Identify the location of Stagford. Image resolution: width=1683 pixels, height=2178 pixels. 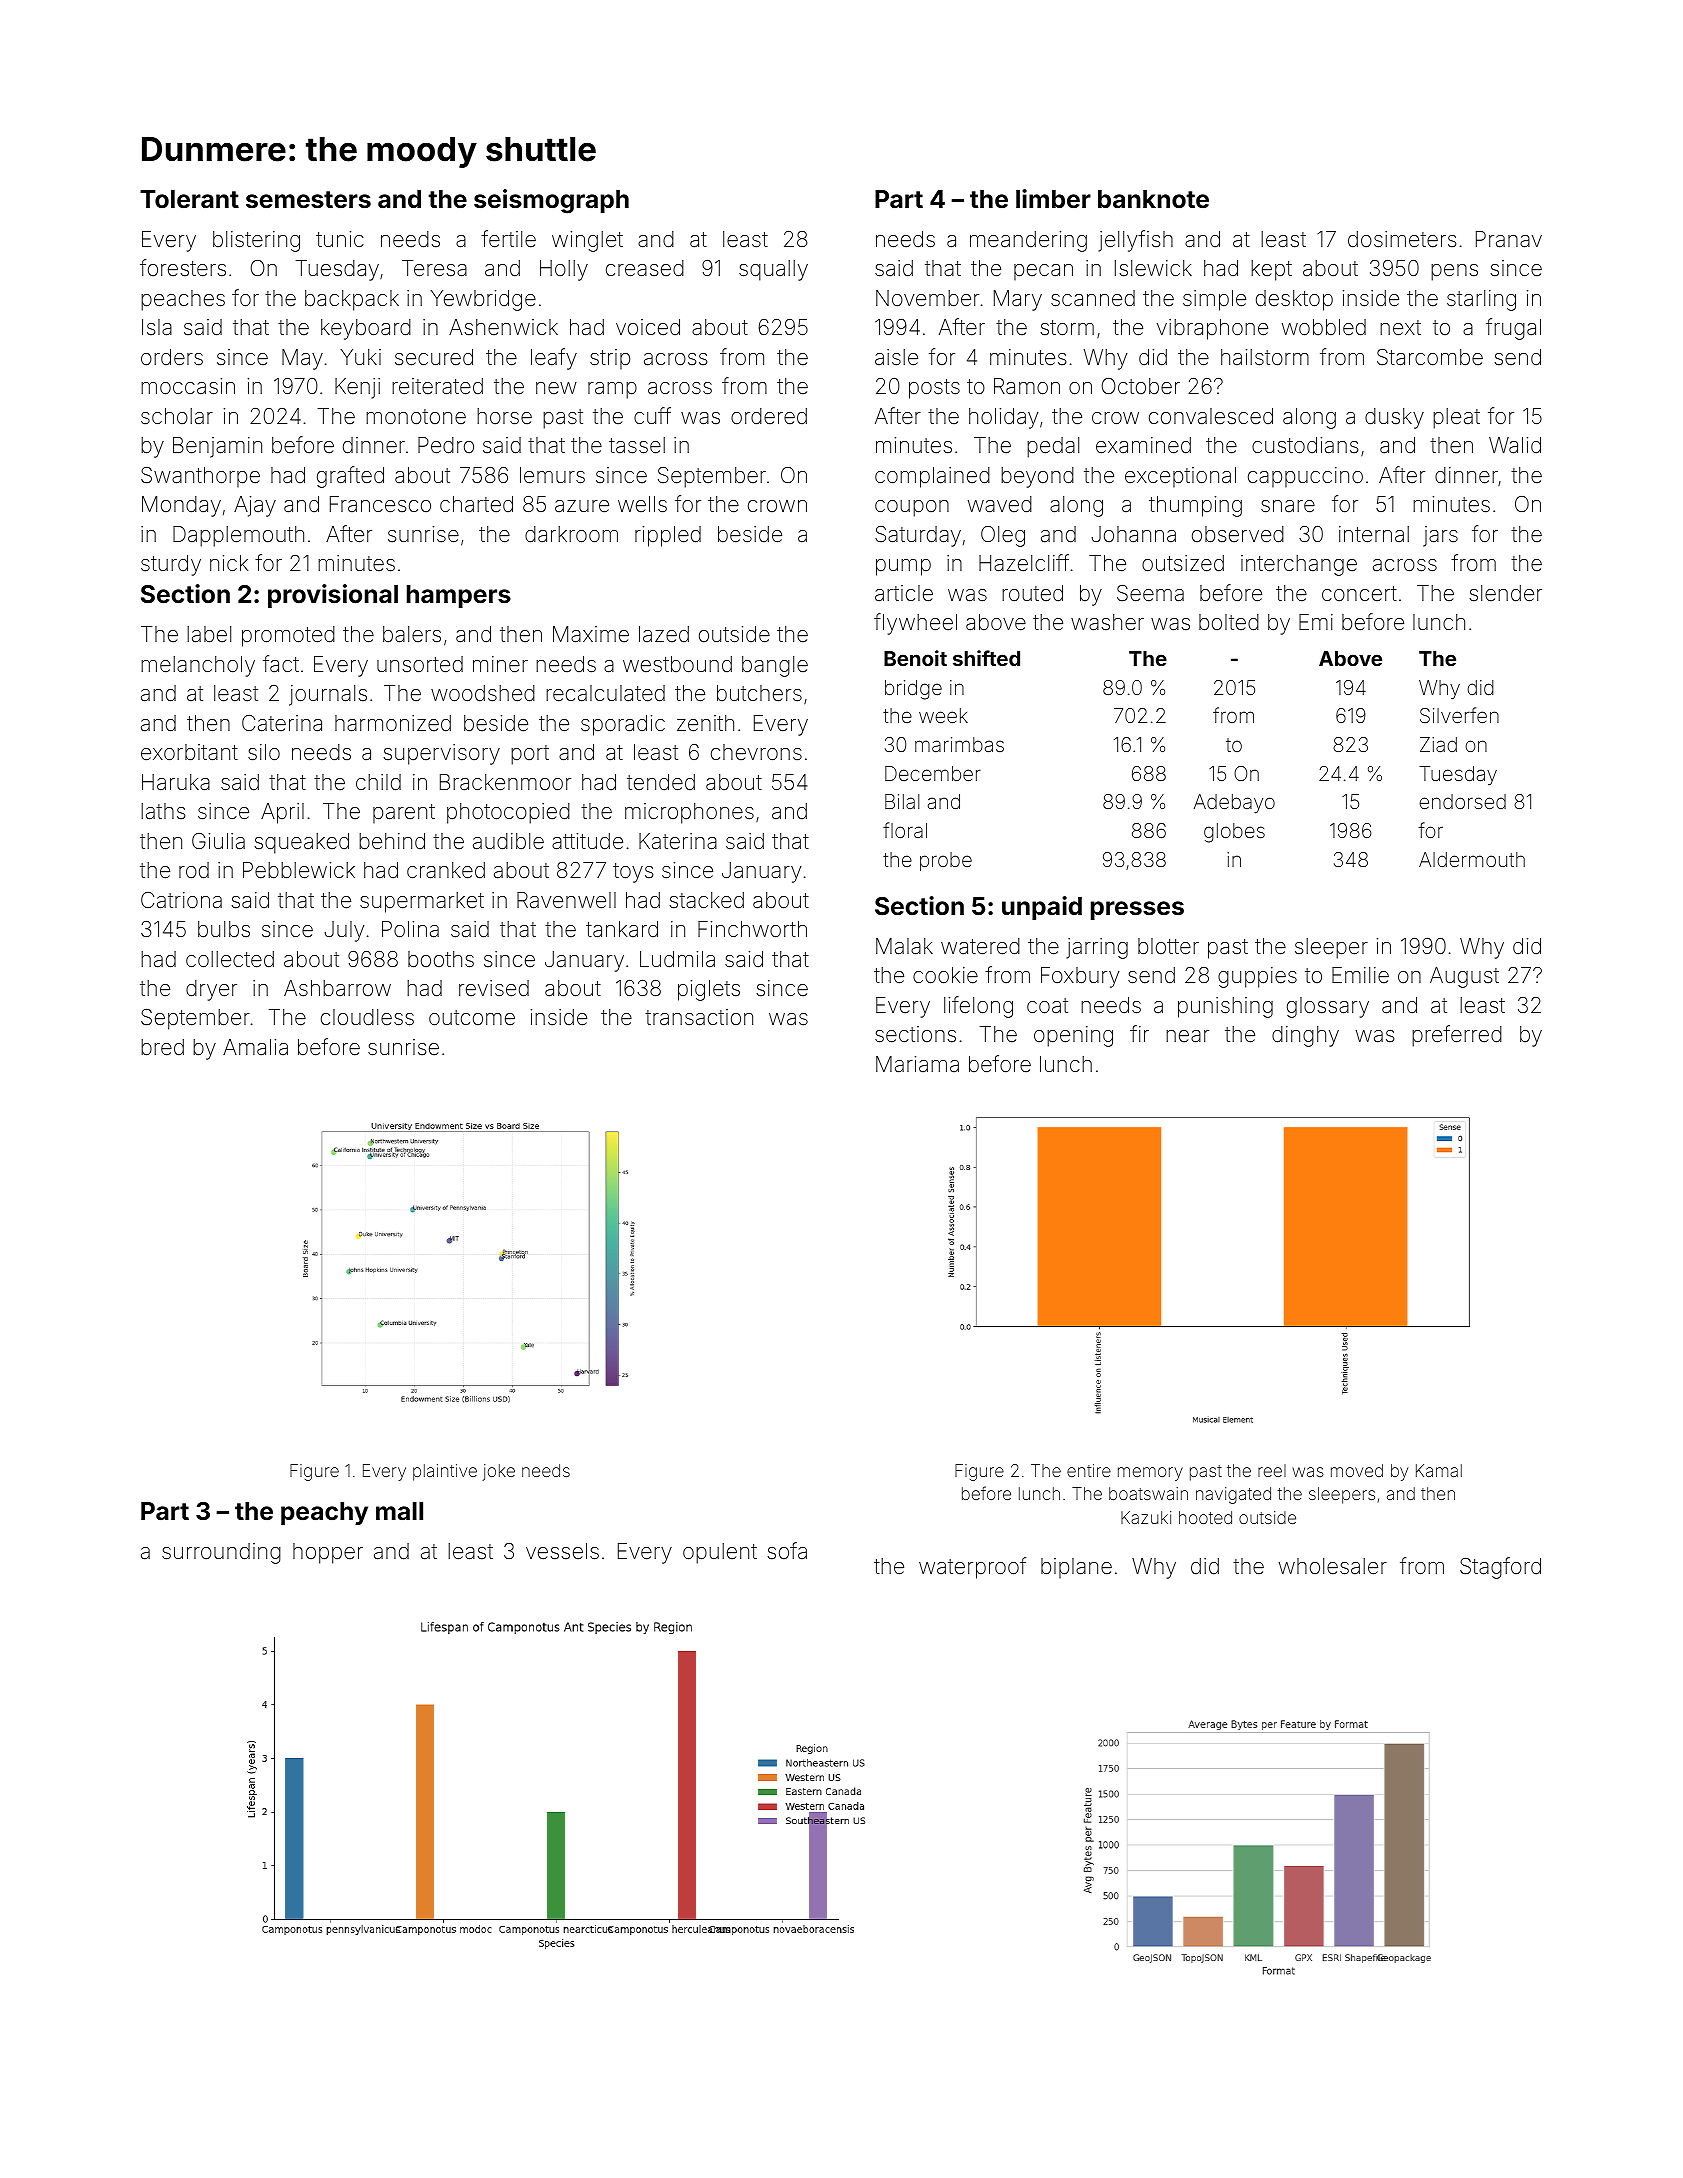
(1500, 1568).
